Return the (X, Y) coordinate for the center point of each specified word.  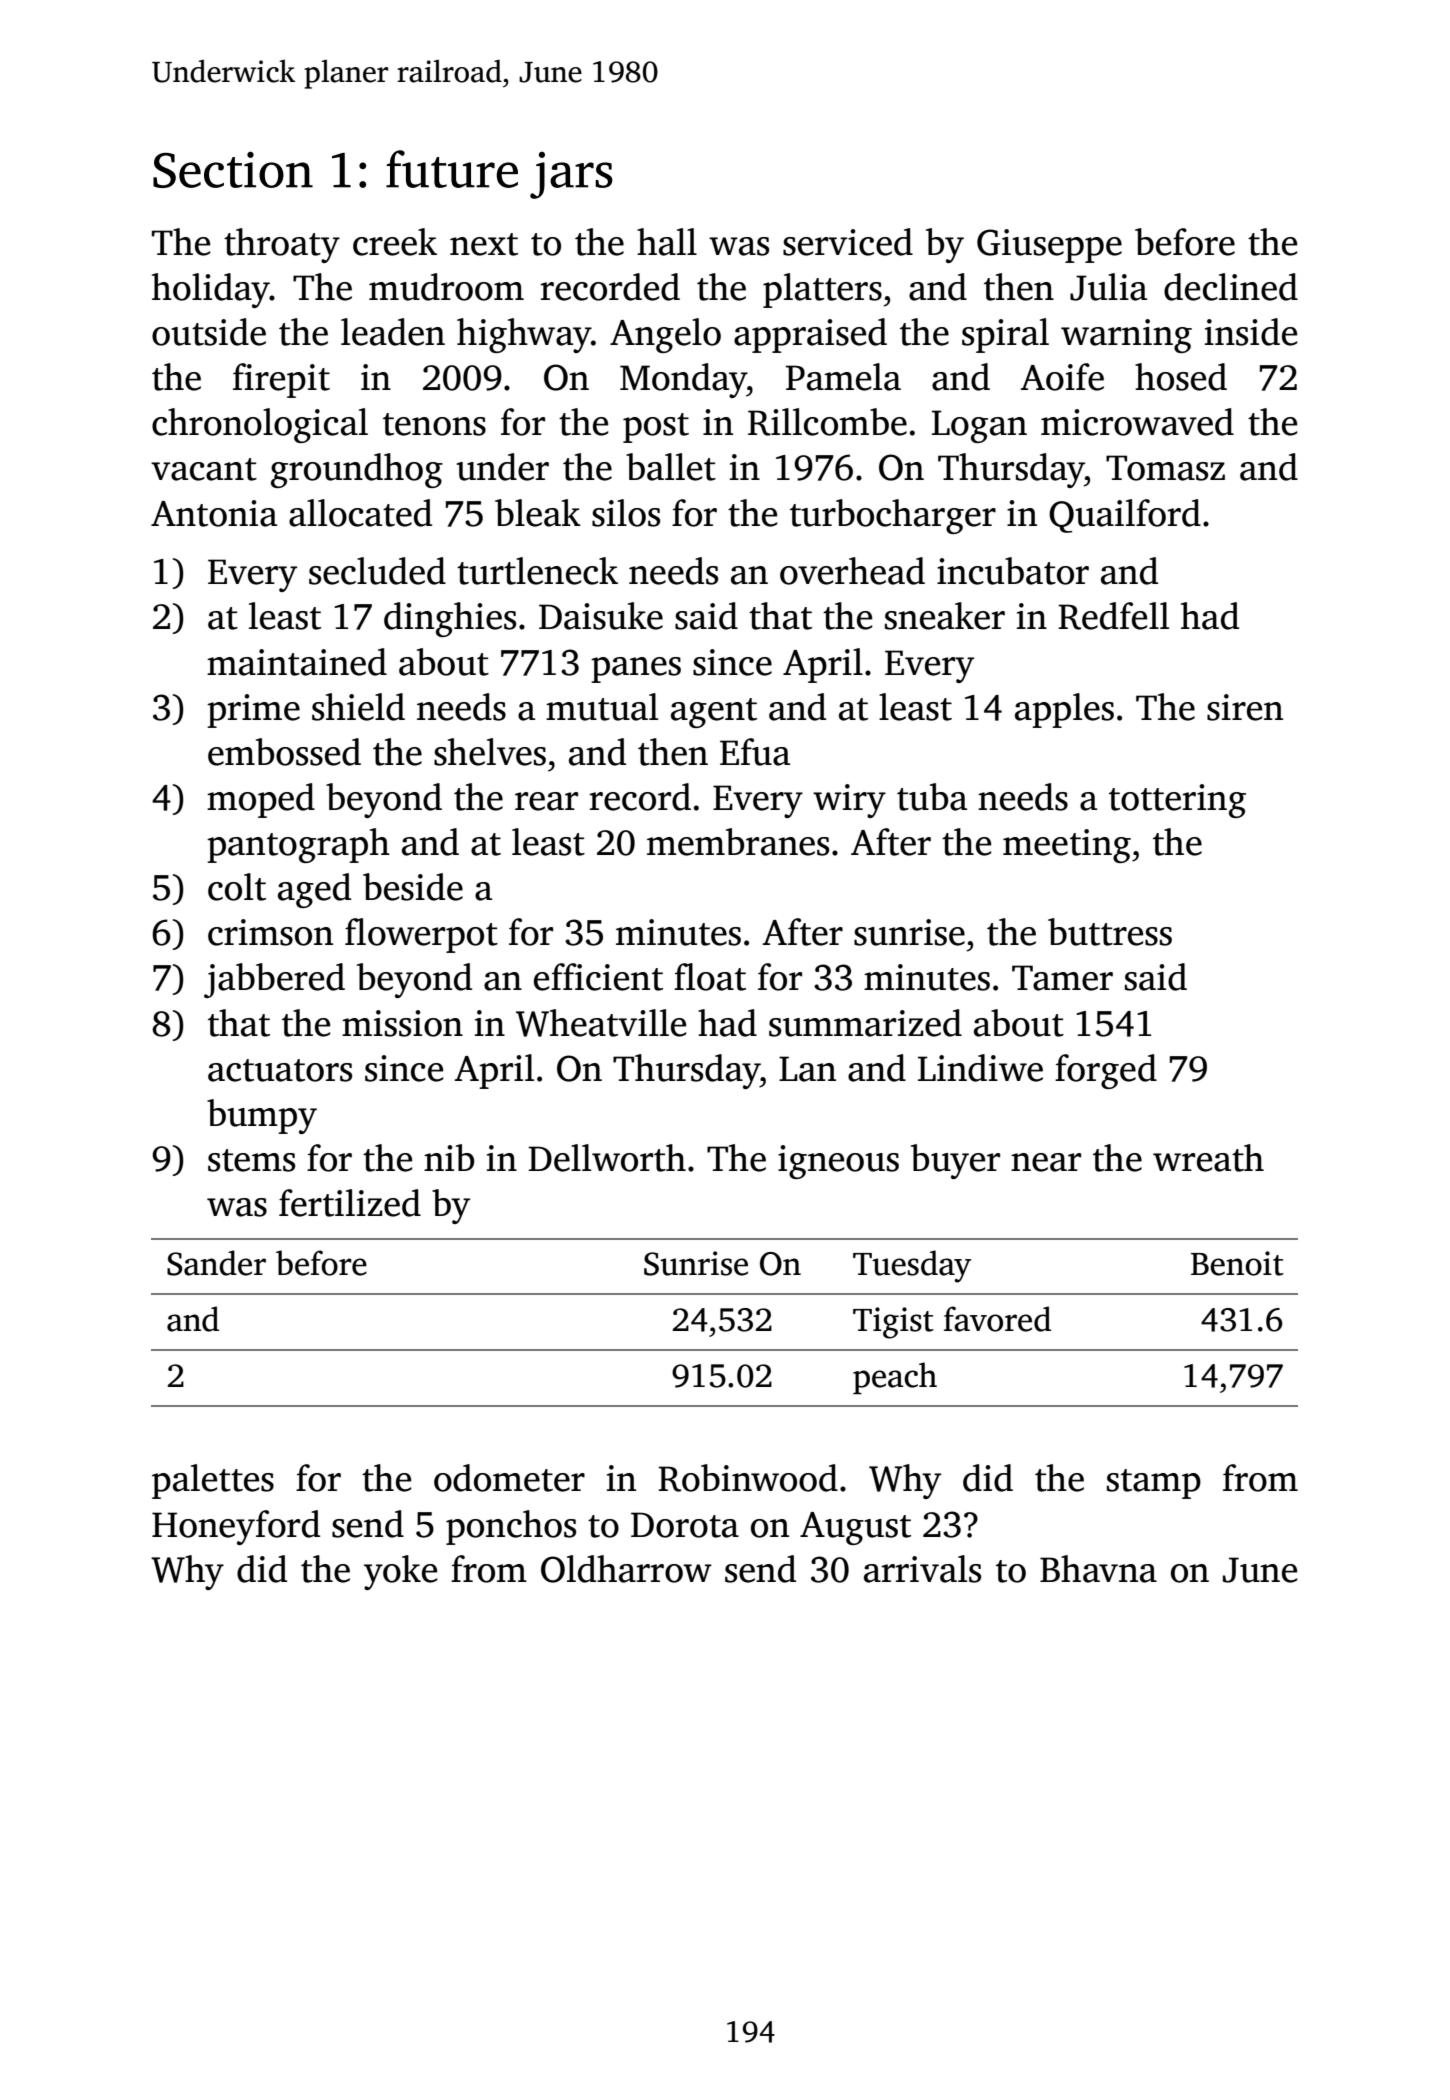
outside (209, 332)
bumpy (262, 1116)
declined (1231, 287)
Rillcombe (827, 422)
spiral (1005, 335)
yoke (400, 1572)
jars (571, 175)
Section (233, 170)
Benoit (1237, 1263)
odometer (509, 1478)
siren (1245, 707)
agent (714, 713)
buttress (1110, 932)
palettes (213, 1481)
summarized (865, 1023)
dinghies (450, 619)
